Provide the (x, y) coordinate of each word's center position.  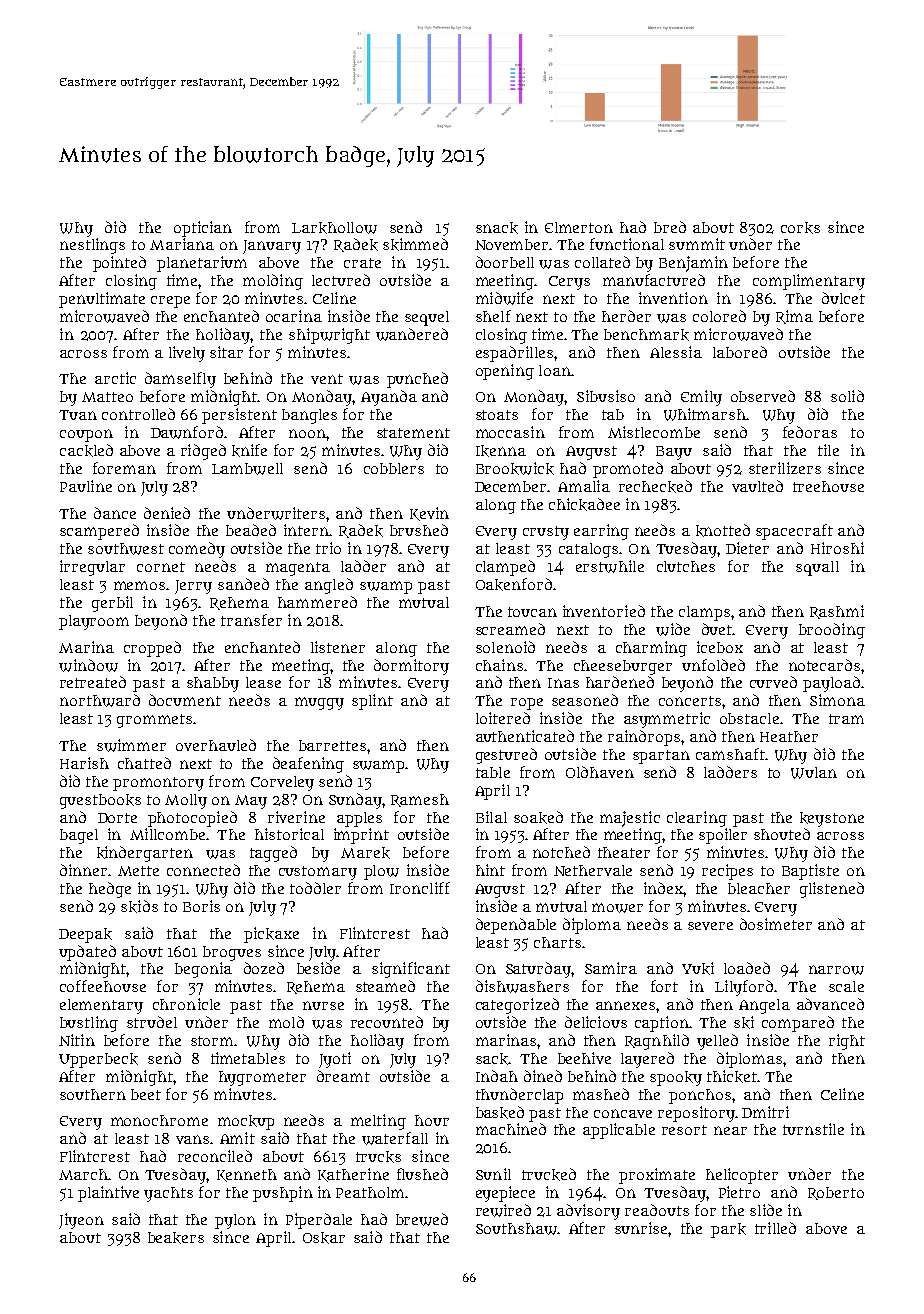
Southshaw (516, 1229)
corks (800, 228)
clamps (704, 613)
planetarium (202, 264)
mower (617, 908)
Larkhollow (334, 228)
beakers (176, 1238)
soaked (538, 817)
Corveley (282, 783)
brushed (419, 530)
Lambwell (247, 469)
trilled (775, 1228)
